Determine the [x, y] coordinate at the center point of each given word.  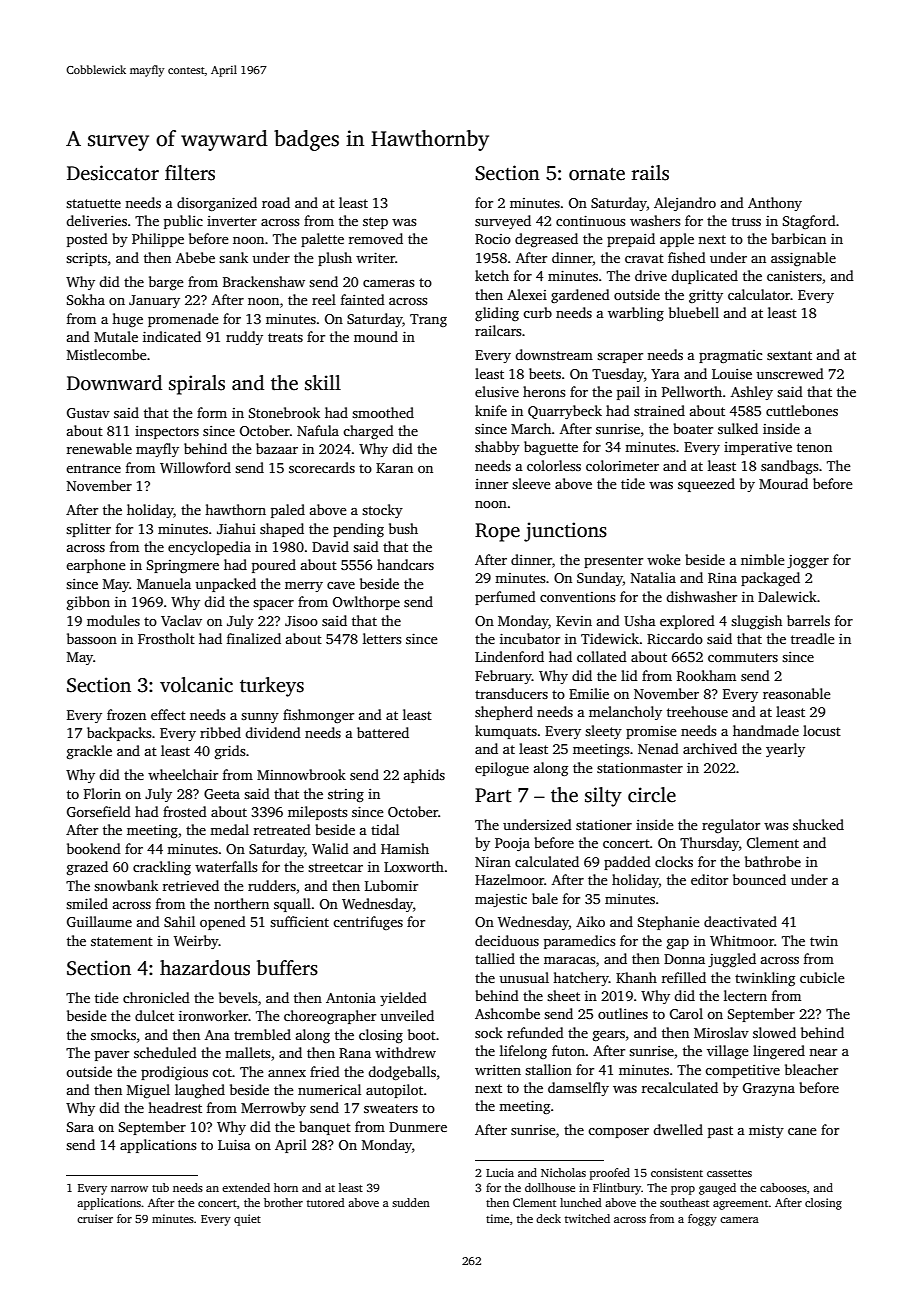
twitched [587, 1218]
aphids [424, 776]
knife [491, 410]
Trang [428, 320]
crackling [162, 868]
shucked [818, 824]
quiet [247, 1220]
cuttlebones [802, 410]
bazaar [277, 448]
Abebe [195, 257]
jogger [808, 562]
